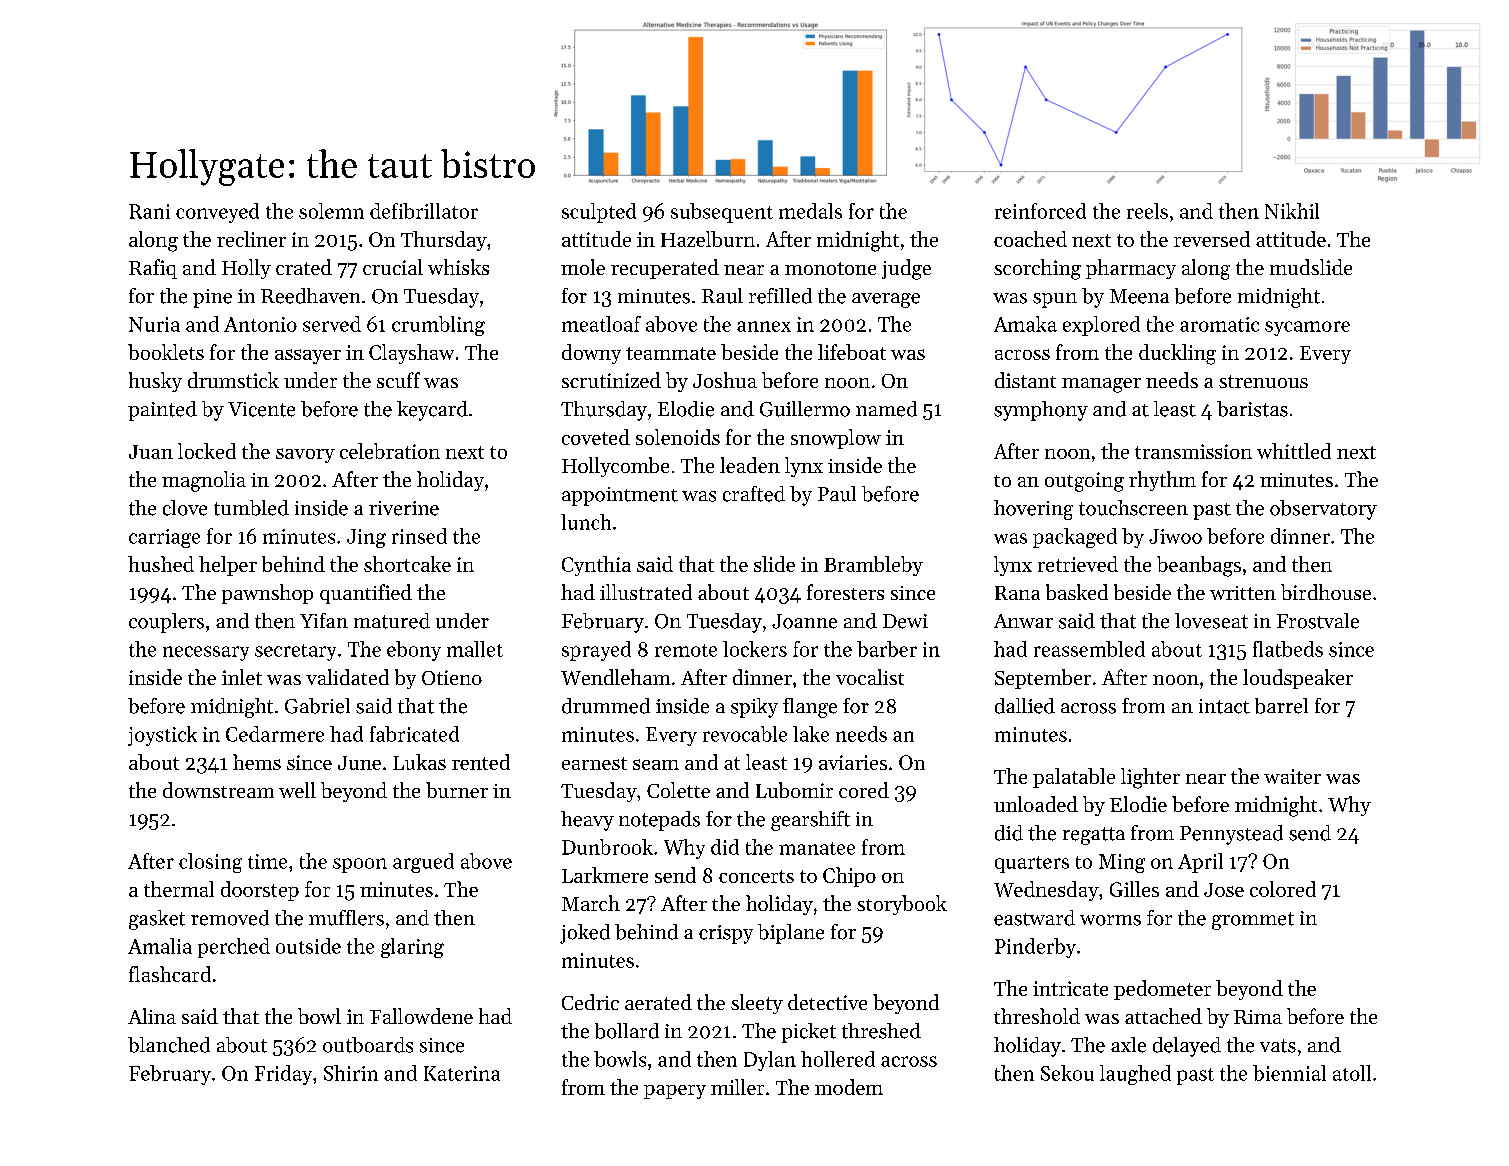  Describe the element at coordinates (366, 538) in the image. I see `Jing` at that location.
